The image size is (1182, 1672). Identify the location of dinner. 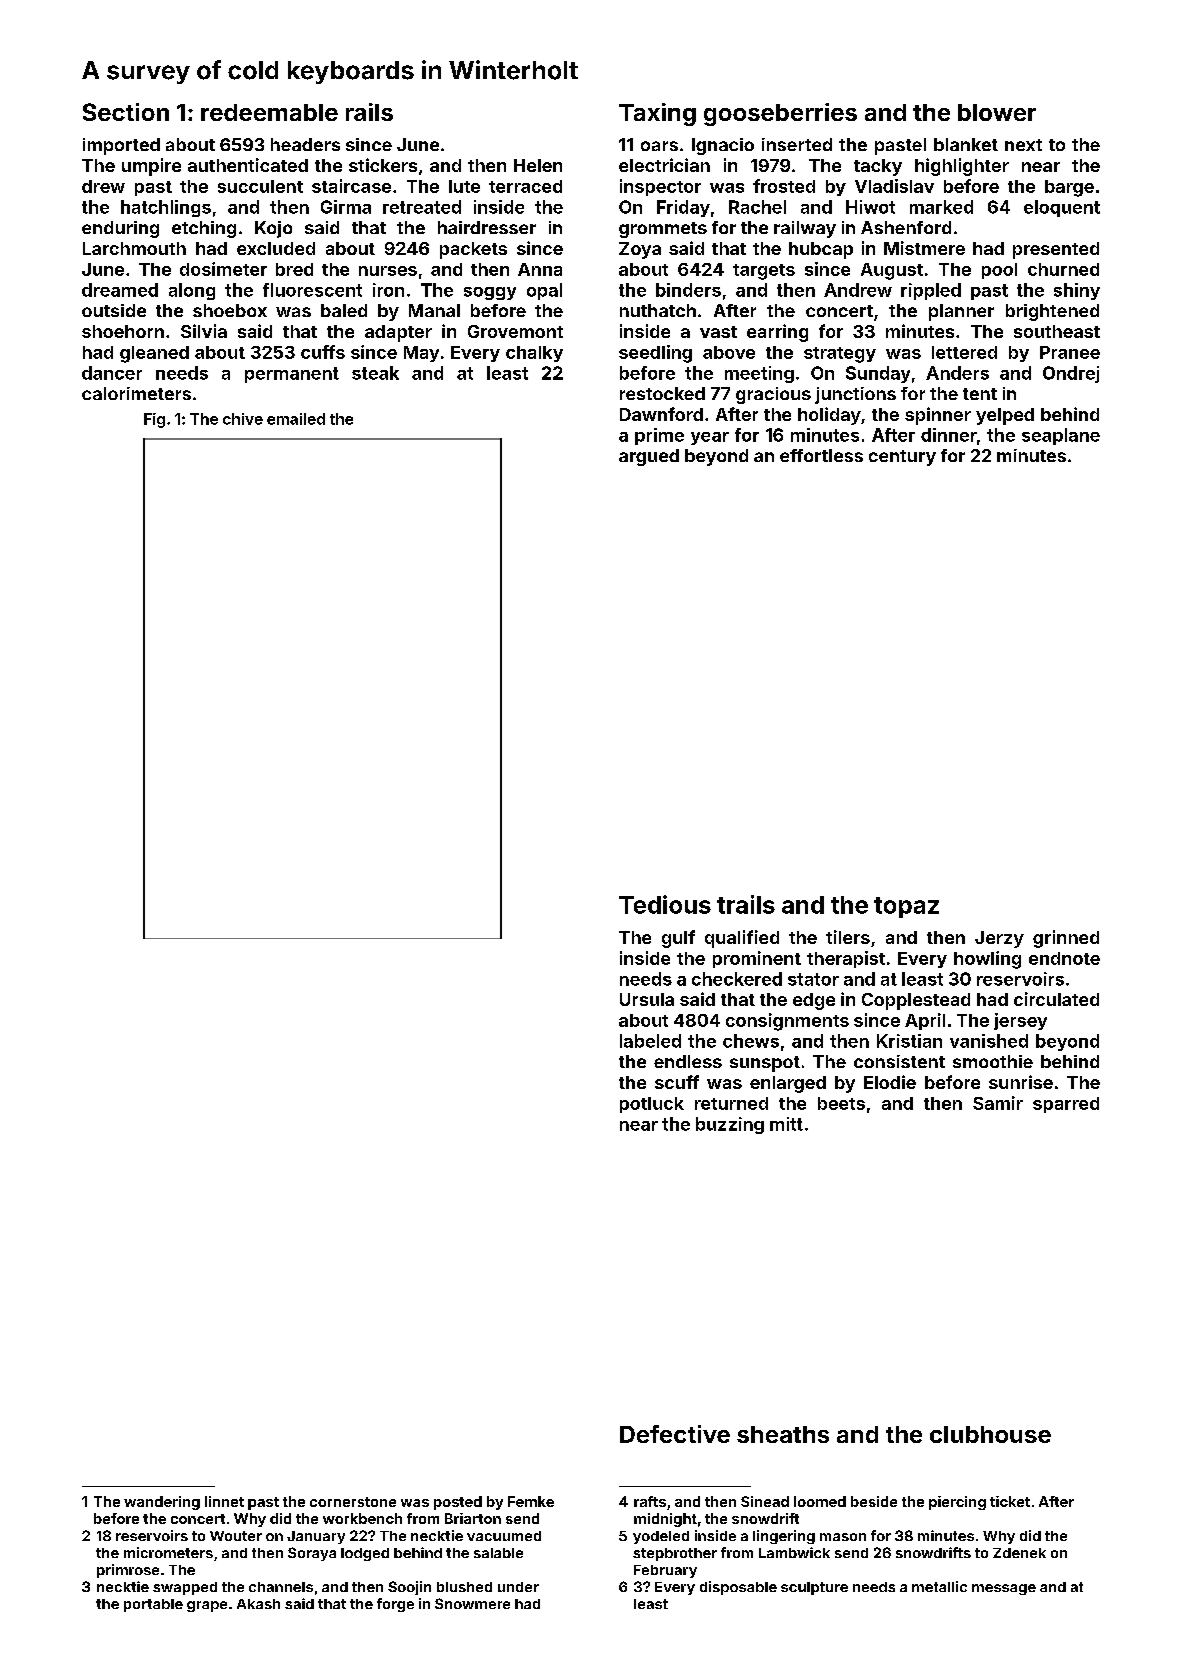
(949, 435).
